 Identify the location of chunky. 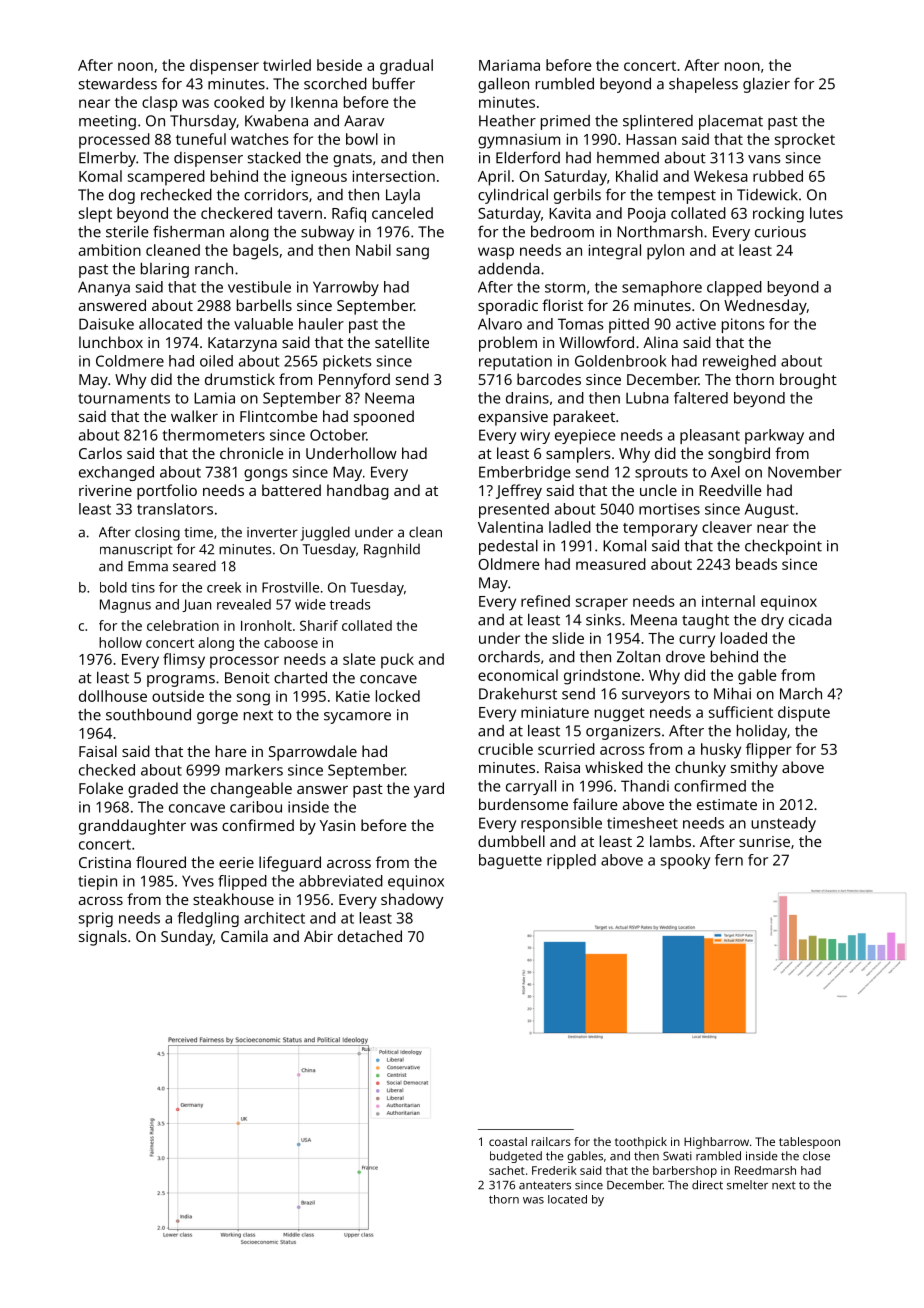
(700, 769).
